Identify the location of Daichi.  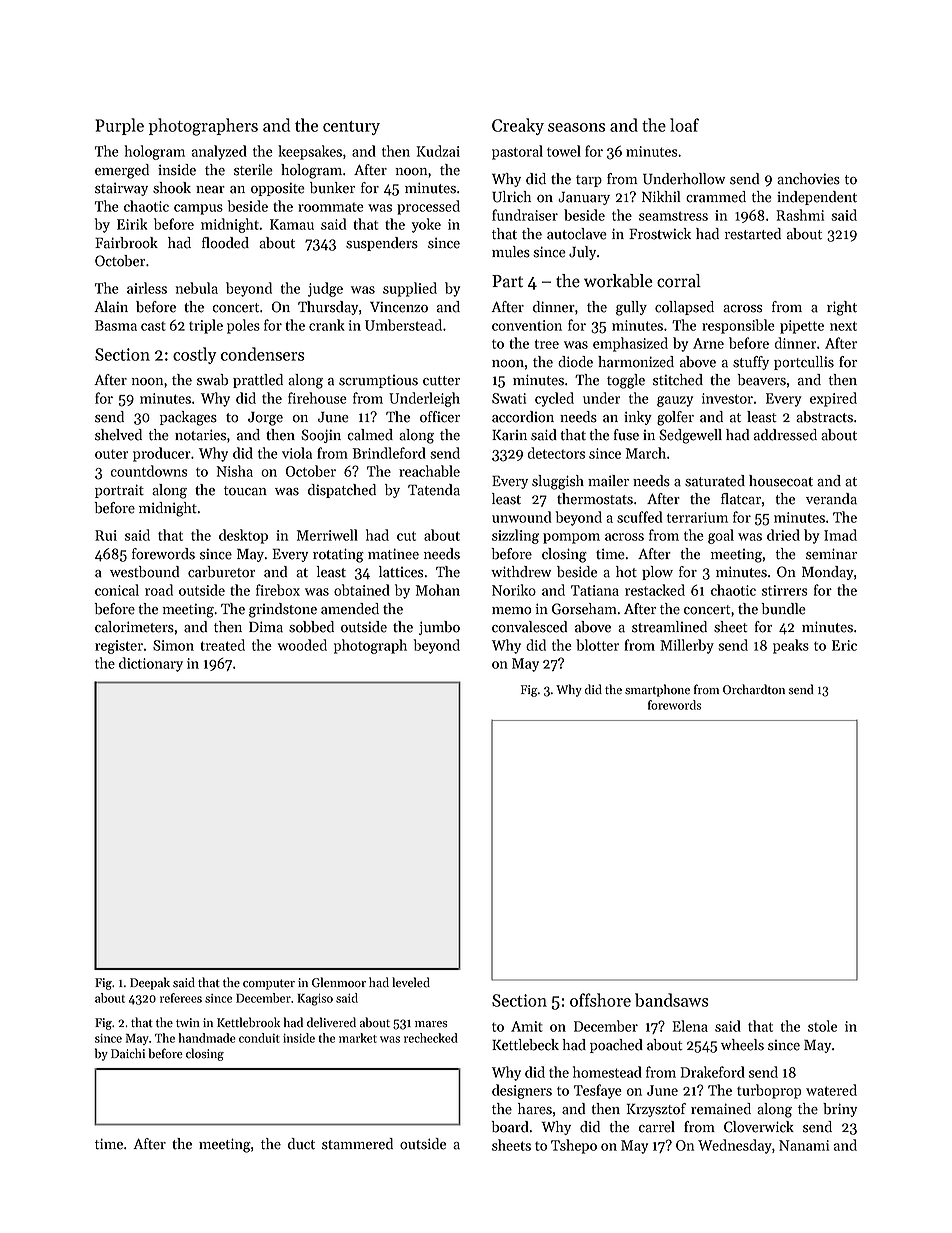
(128, 1053).
